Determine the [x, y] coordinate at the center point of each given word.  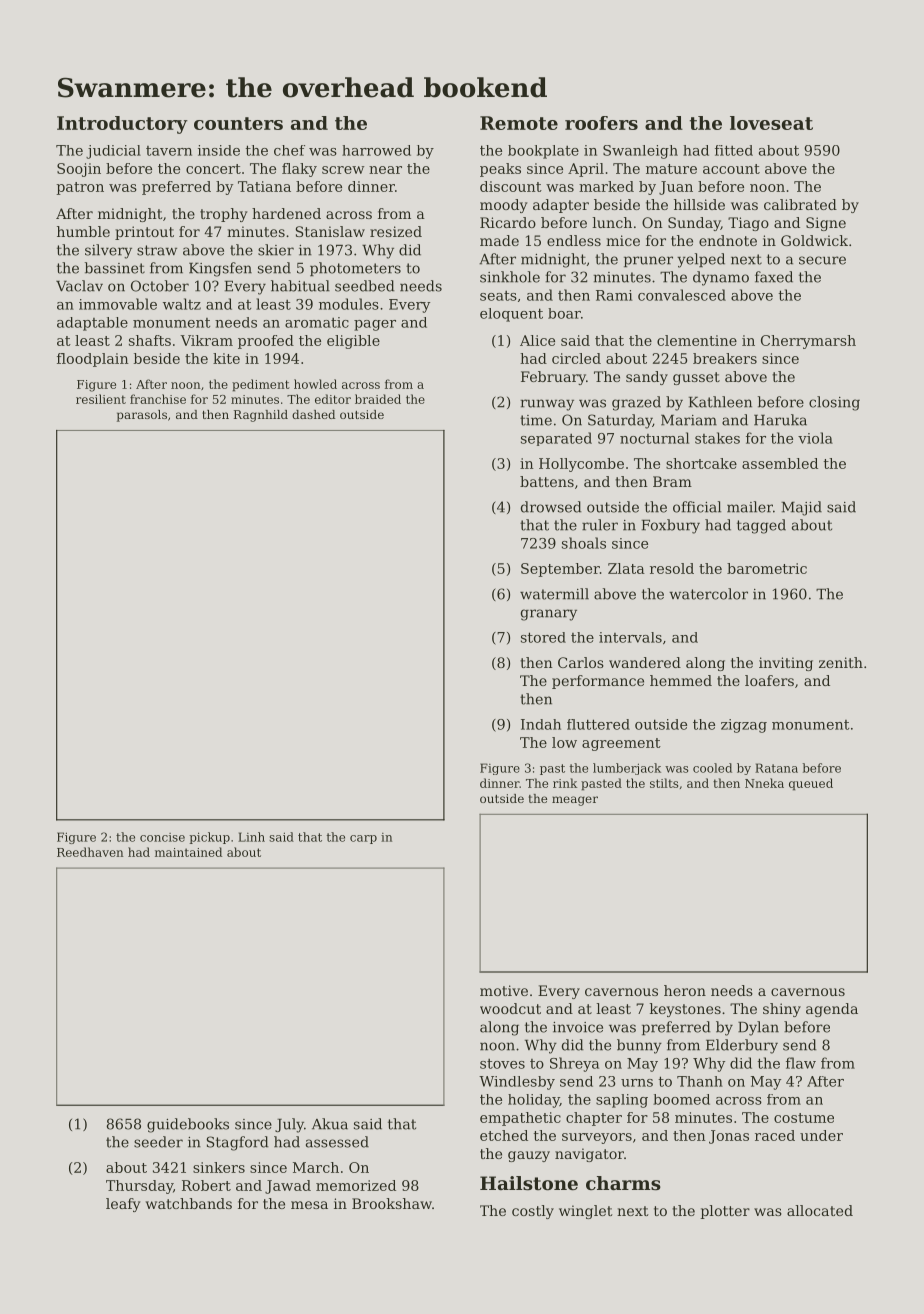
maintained [188, 852]
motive [504, 990]
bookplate [543, 152]
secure [822, 260]
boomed [681, 1099]
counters [238, 123]
